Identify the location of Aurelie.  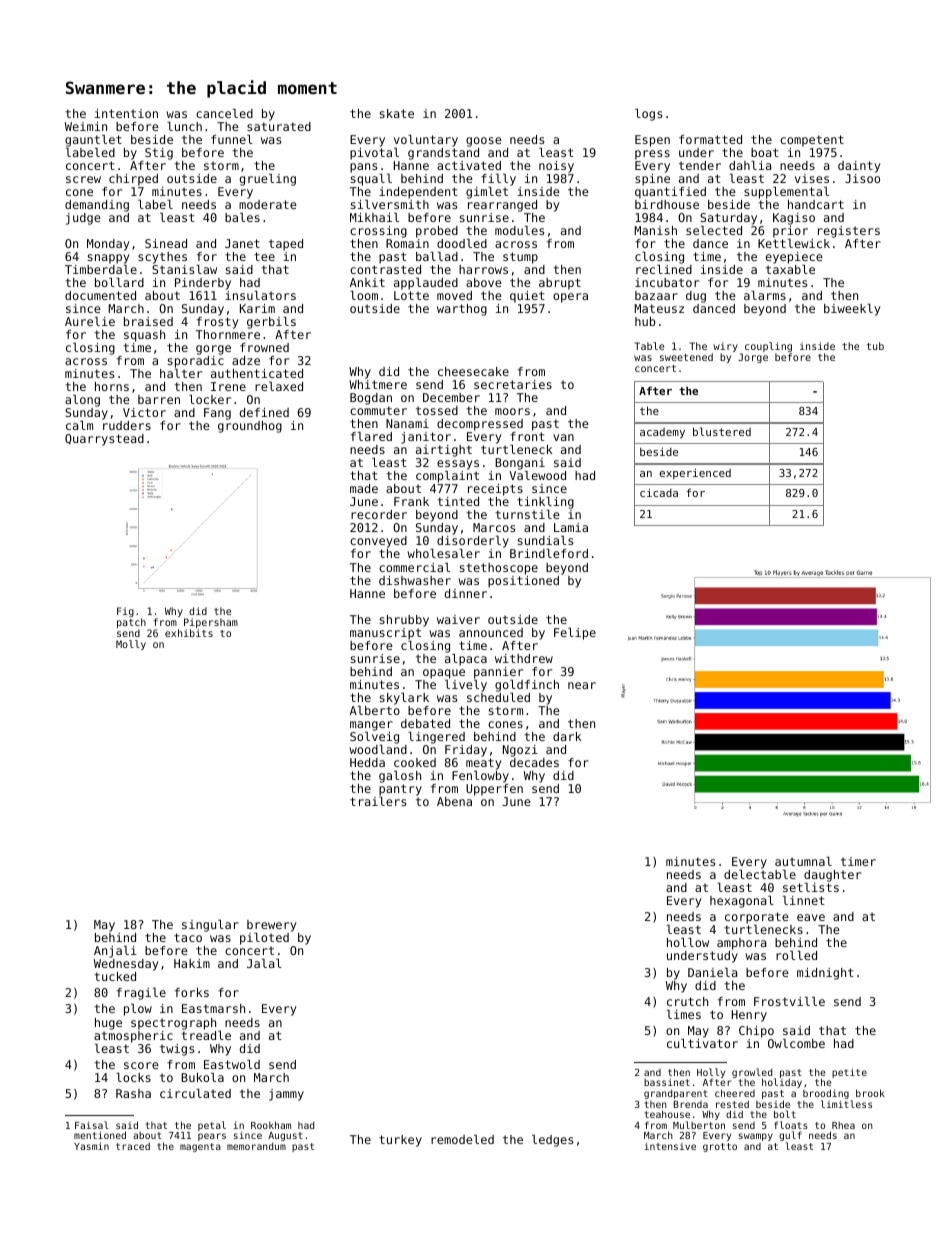
(90, 321).
